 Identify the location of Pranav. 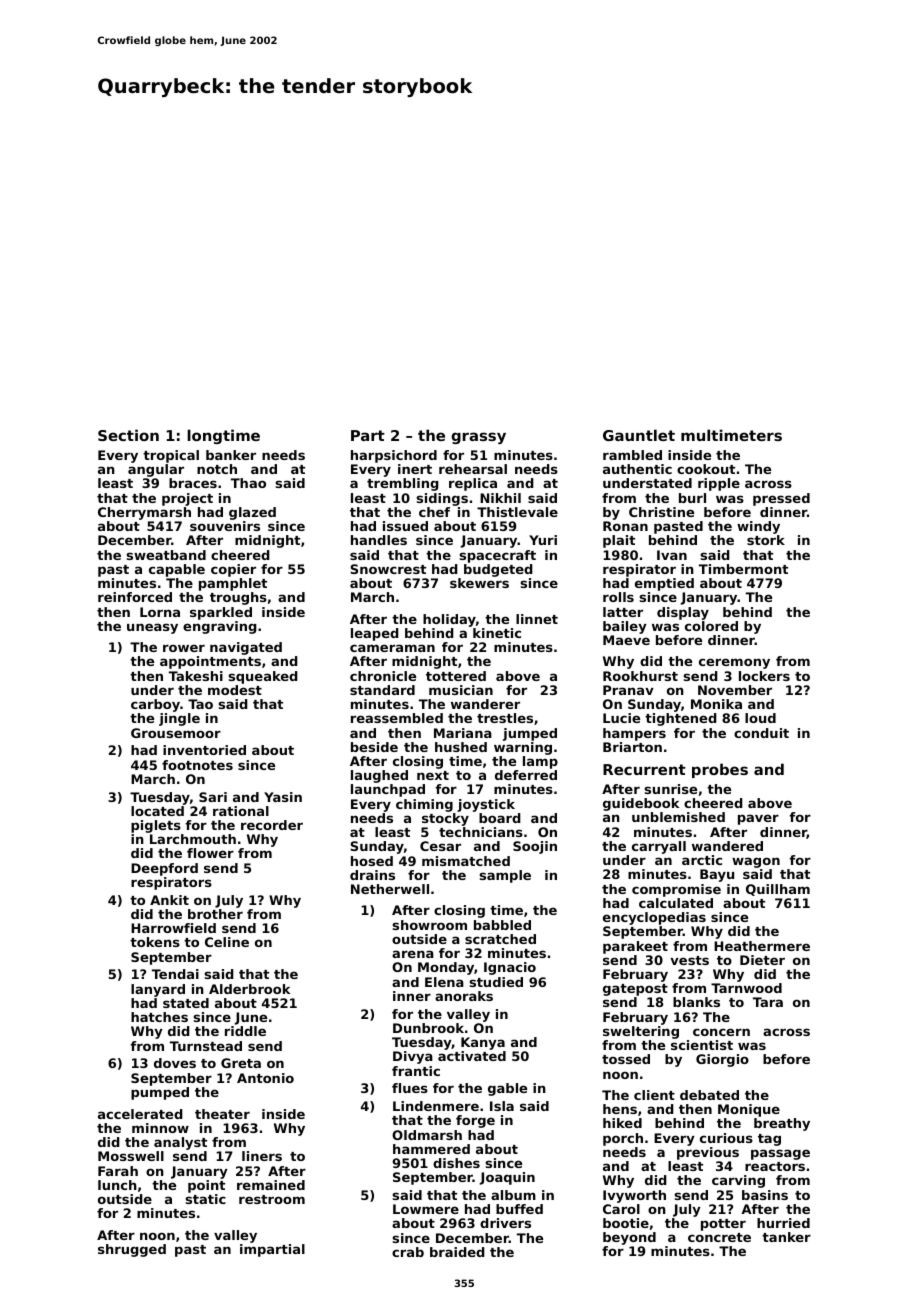
(628, 690).
